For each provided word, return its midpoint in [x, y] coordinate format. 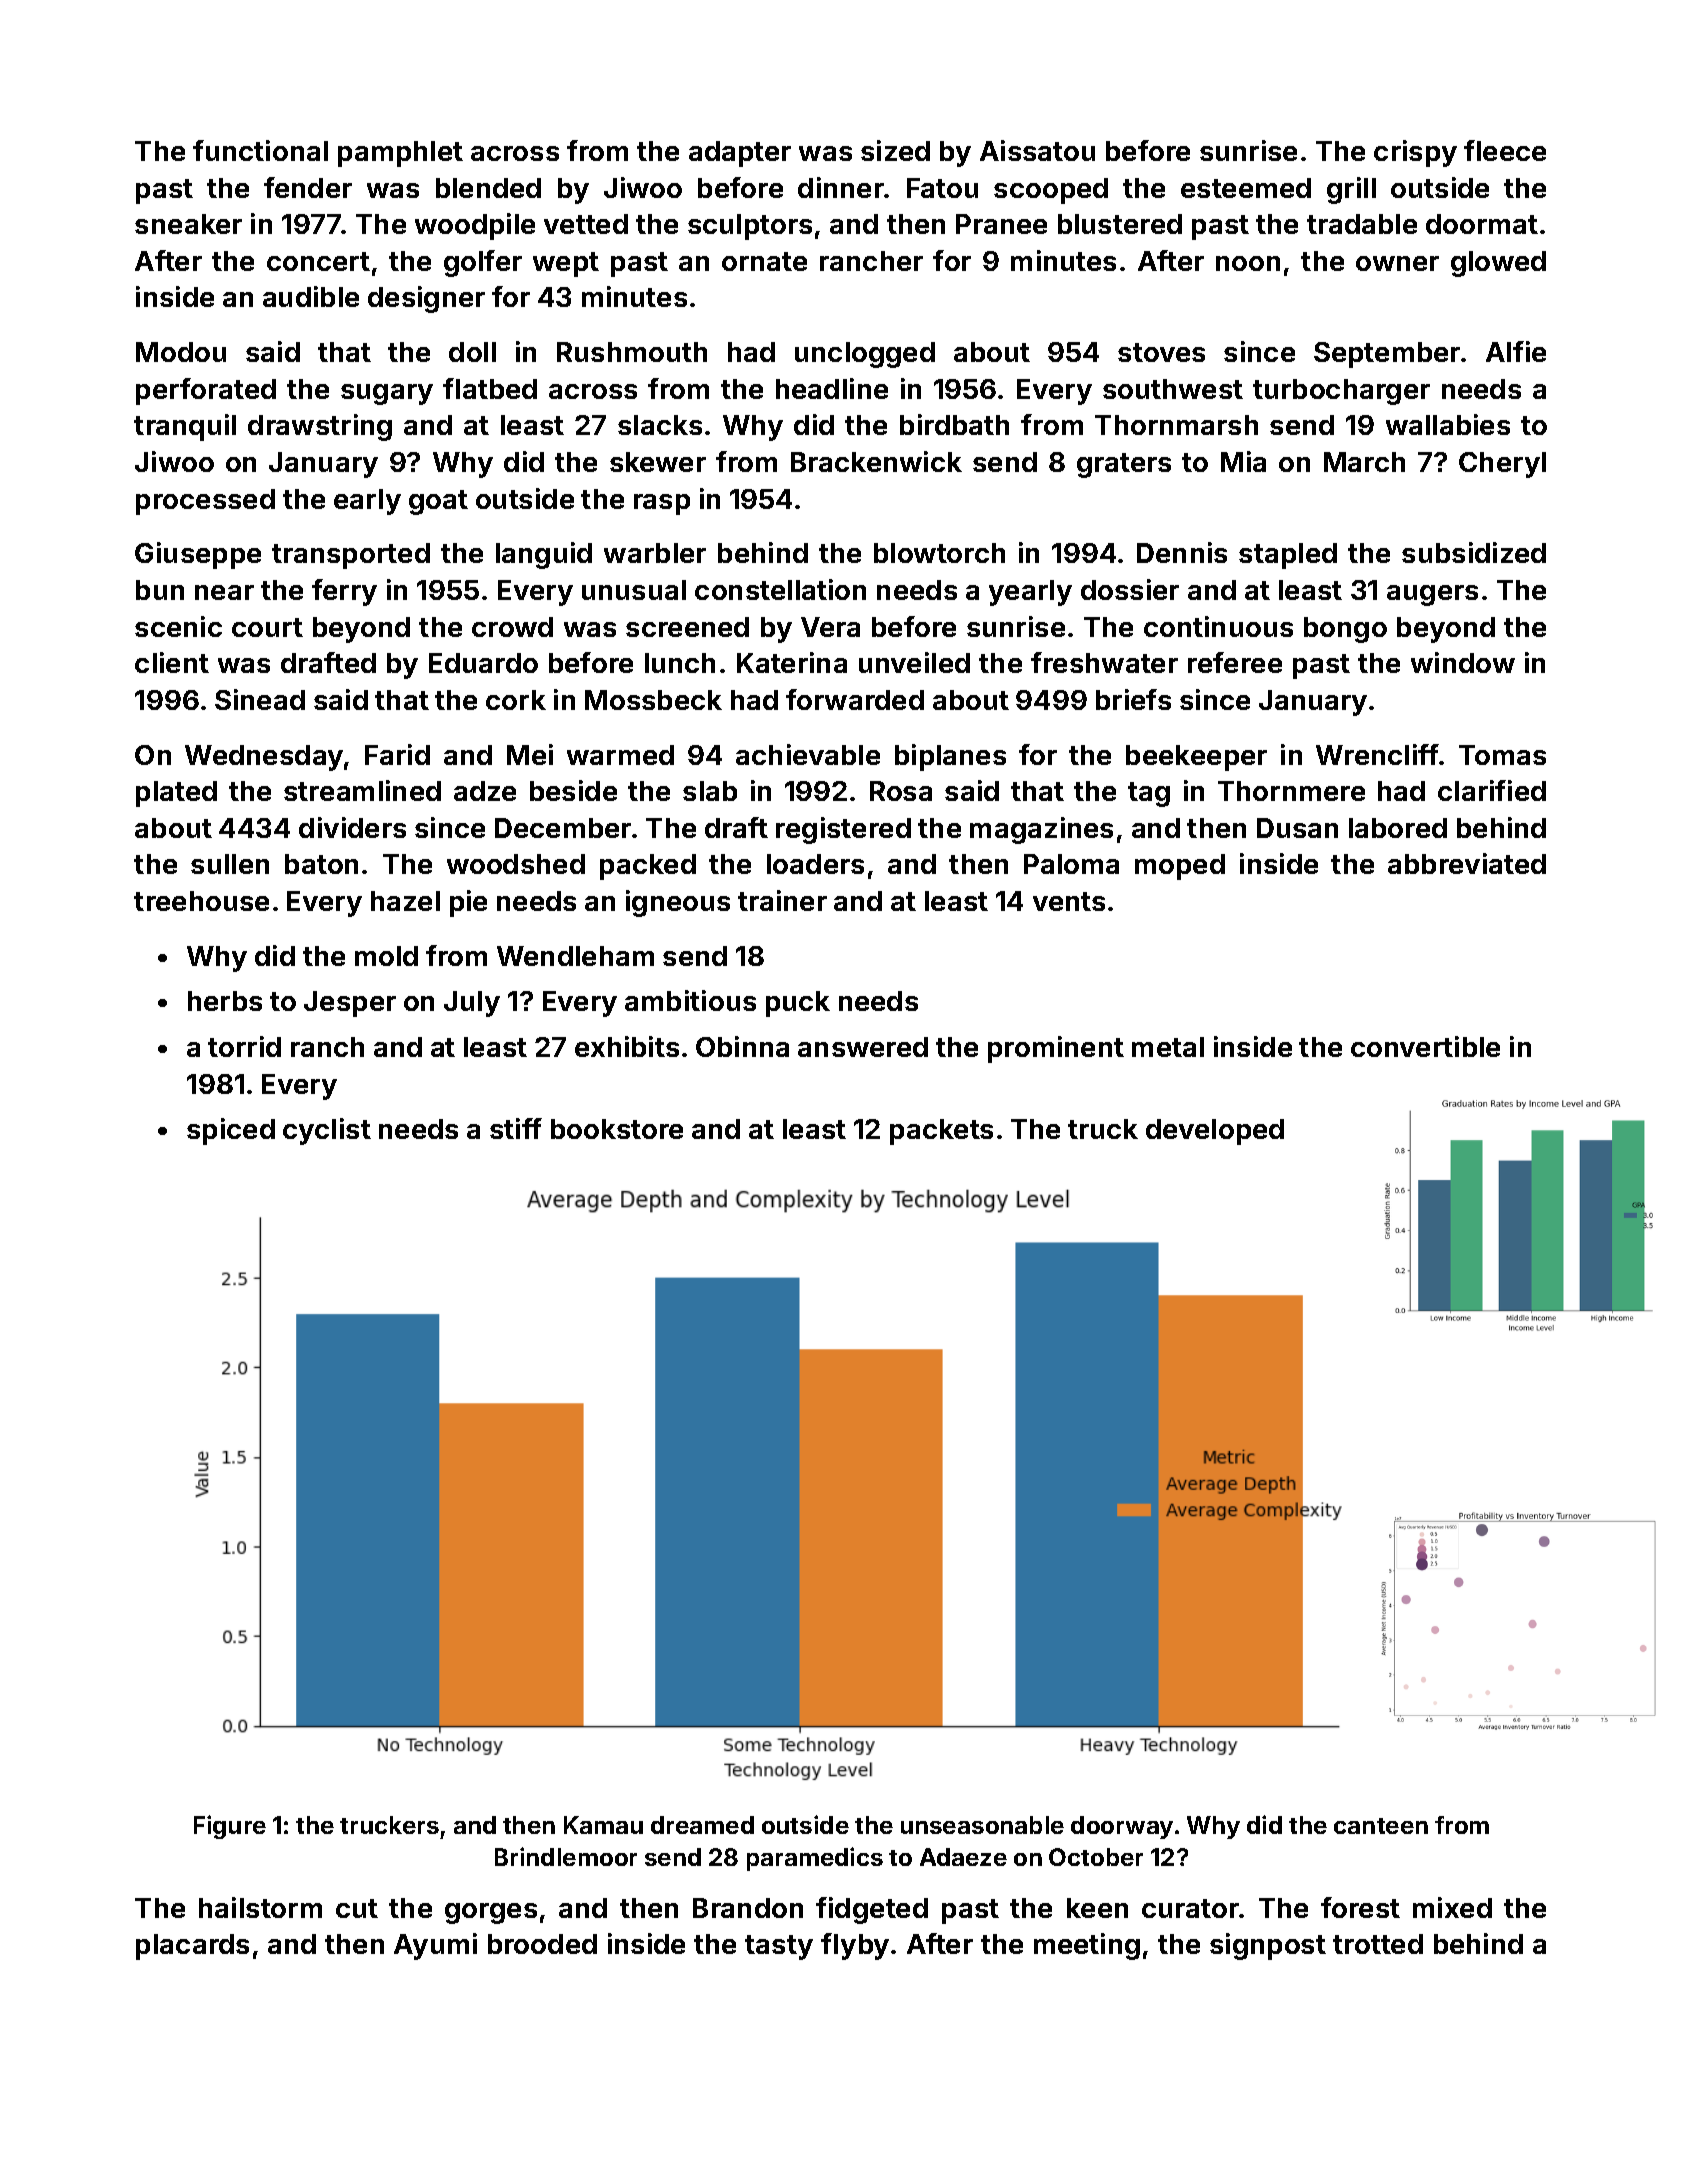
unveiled [914, 662]
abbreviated [1467, 863]
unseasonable [982, 1825]
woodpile [475, 226]
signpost [1268, 1946]
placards [192, 1947]
